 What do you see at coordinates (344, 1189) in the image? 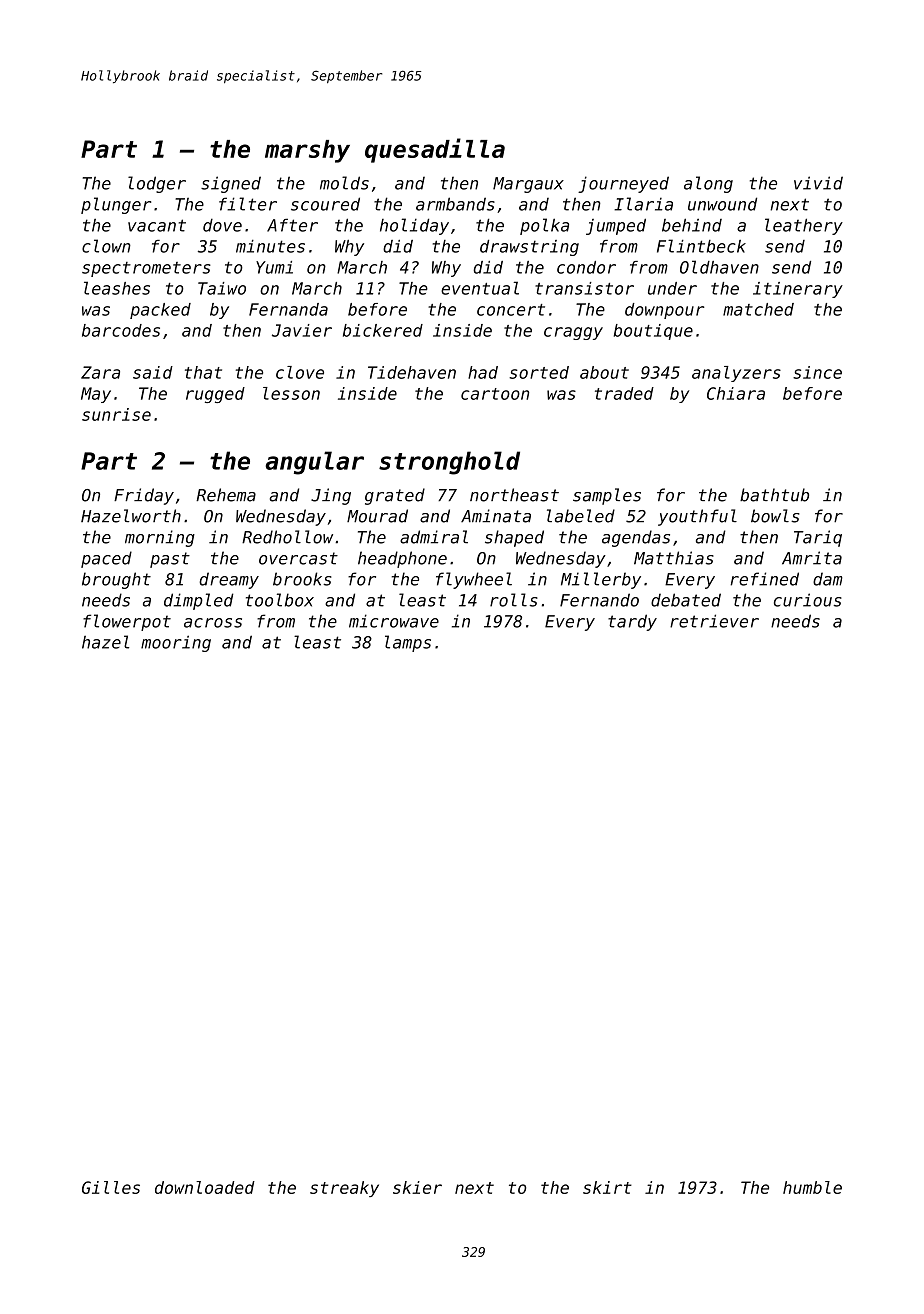
I see `streaky` at bounding box center [344, 1189].
